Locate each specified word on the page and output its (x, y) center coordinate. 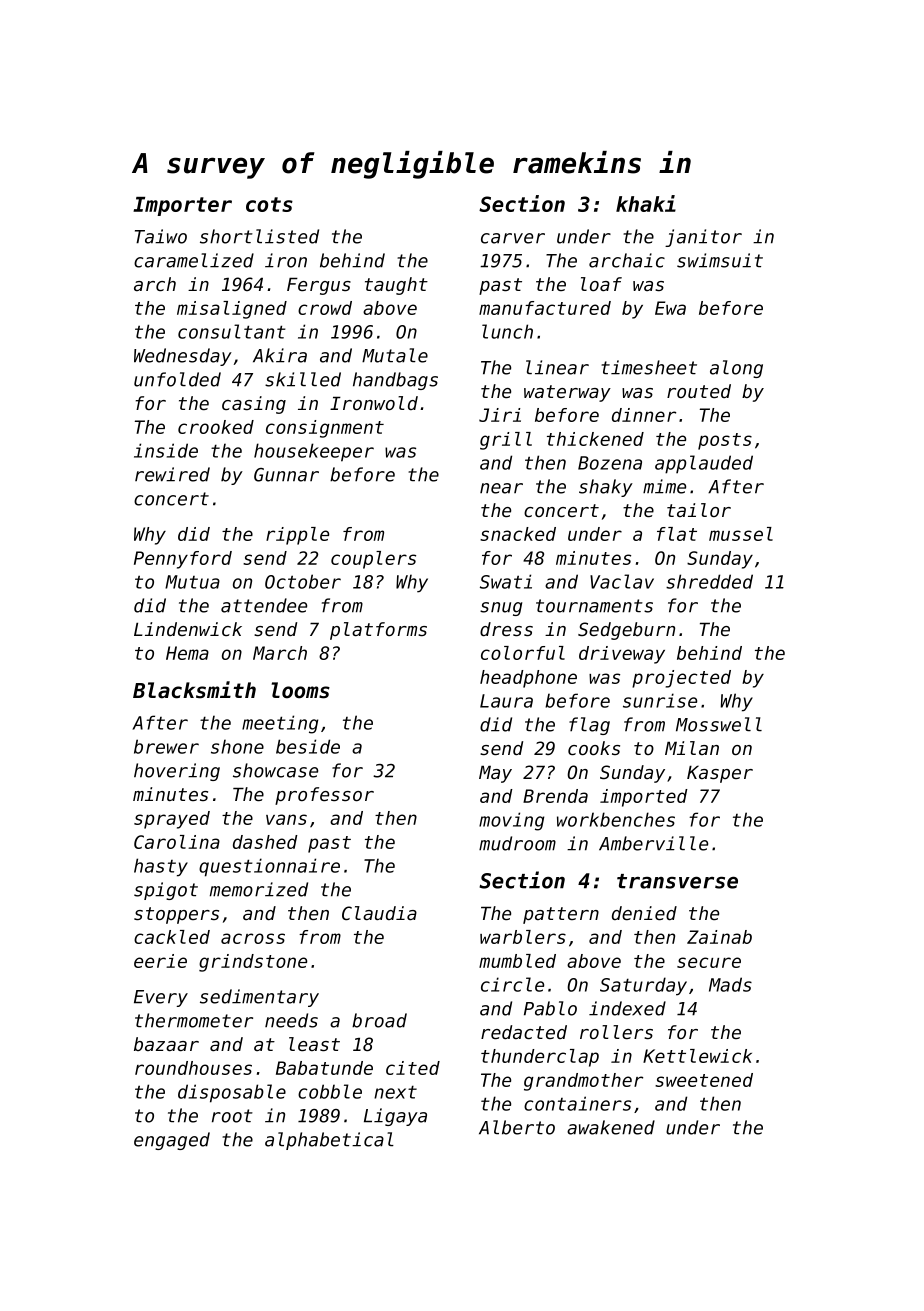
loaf (601, 284)
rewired (172, 474)
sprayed (172, 820)
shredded (709, 581)
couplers (373, 560)
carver (513, 238)
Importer (182, 206)
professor (324, 796)
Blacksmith (194, 690)
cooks (594, 748)
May (495, 774)
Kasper (720, 774)
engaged (172, 1141)
